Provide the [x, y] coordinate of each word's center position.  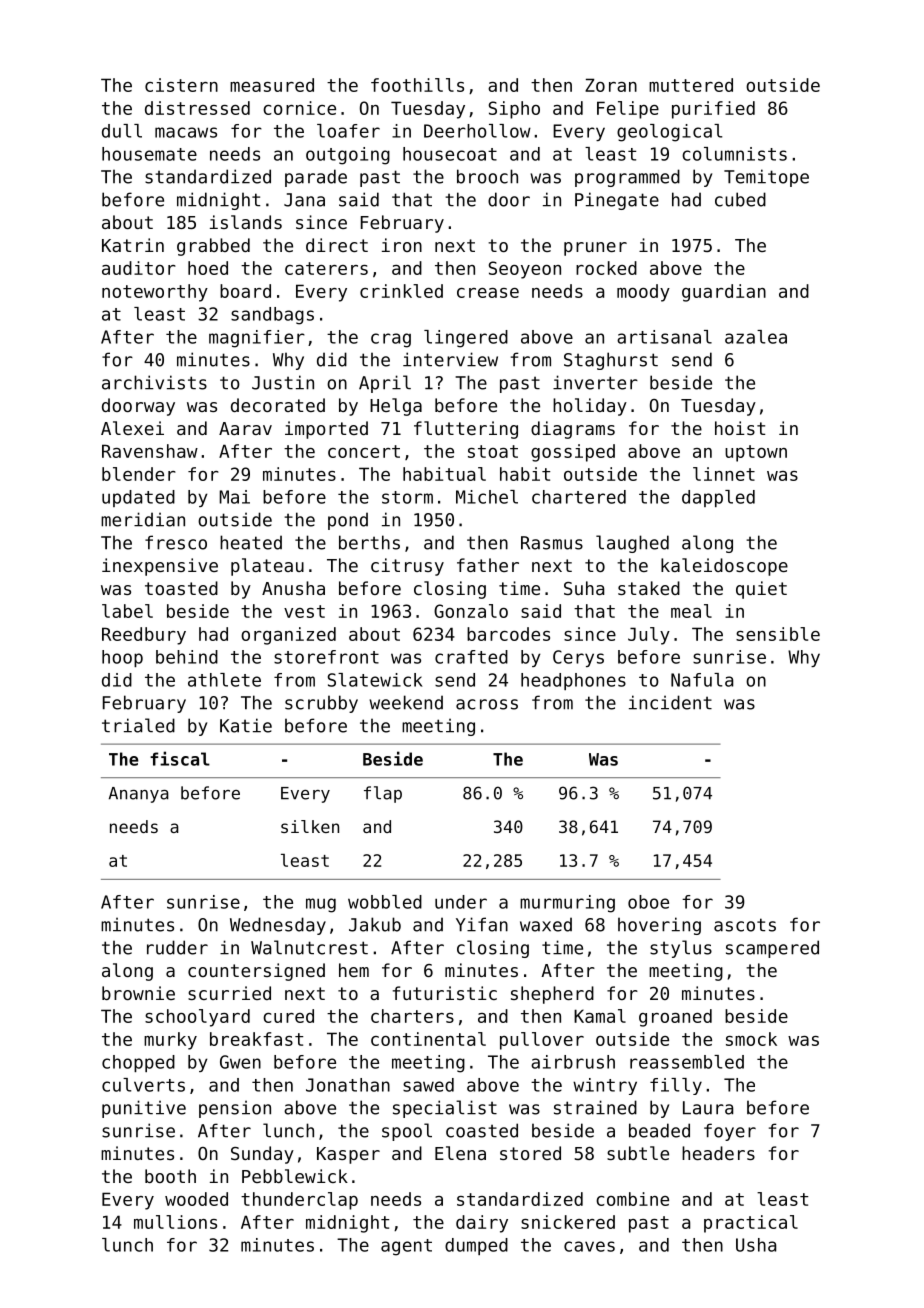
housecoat [450, 154]
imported [326, 430]
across [487, 704]
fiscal [180, 758]
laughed [632, 544]
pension [235, 1109]
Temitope [766, 178]
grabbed [213, 247]
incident [670, 702]
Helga [396, 407]
